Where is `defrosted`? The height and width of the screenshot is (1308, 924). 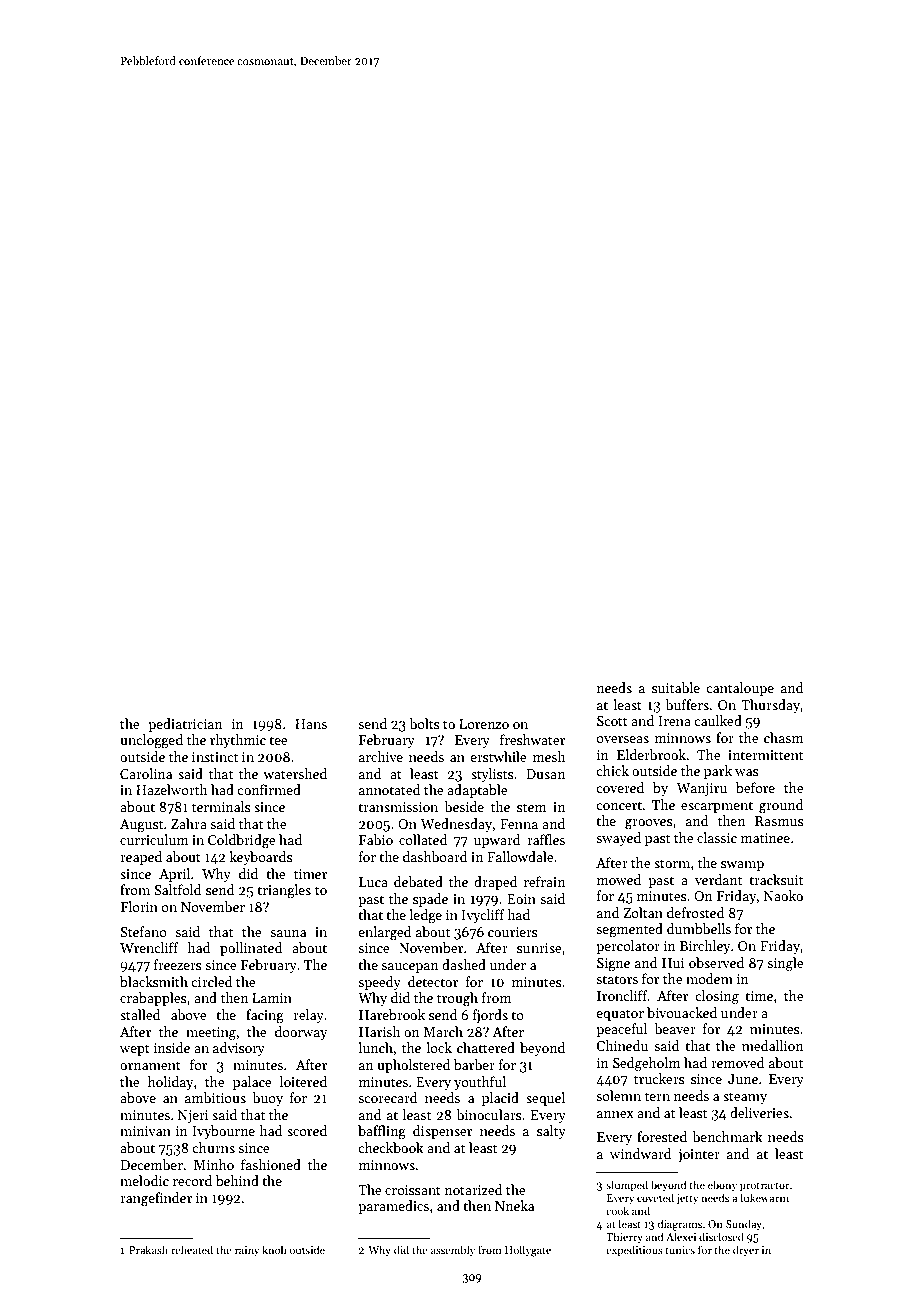
defrosted is located at coordinates (696, 912).
